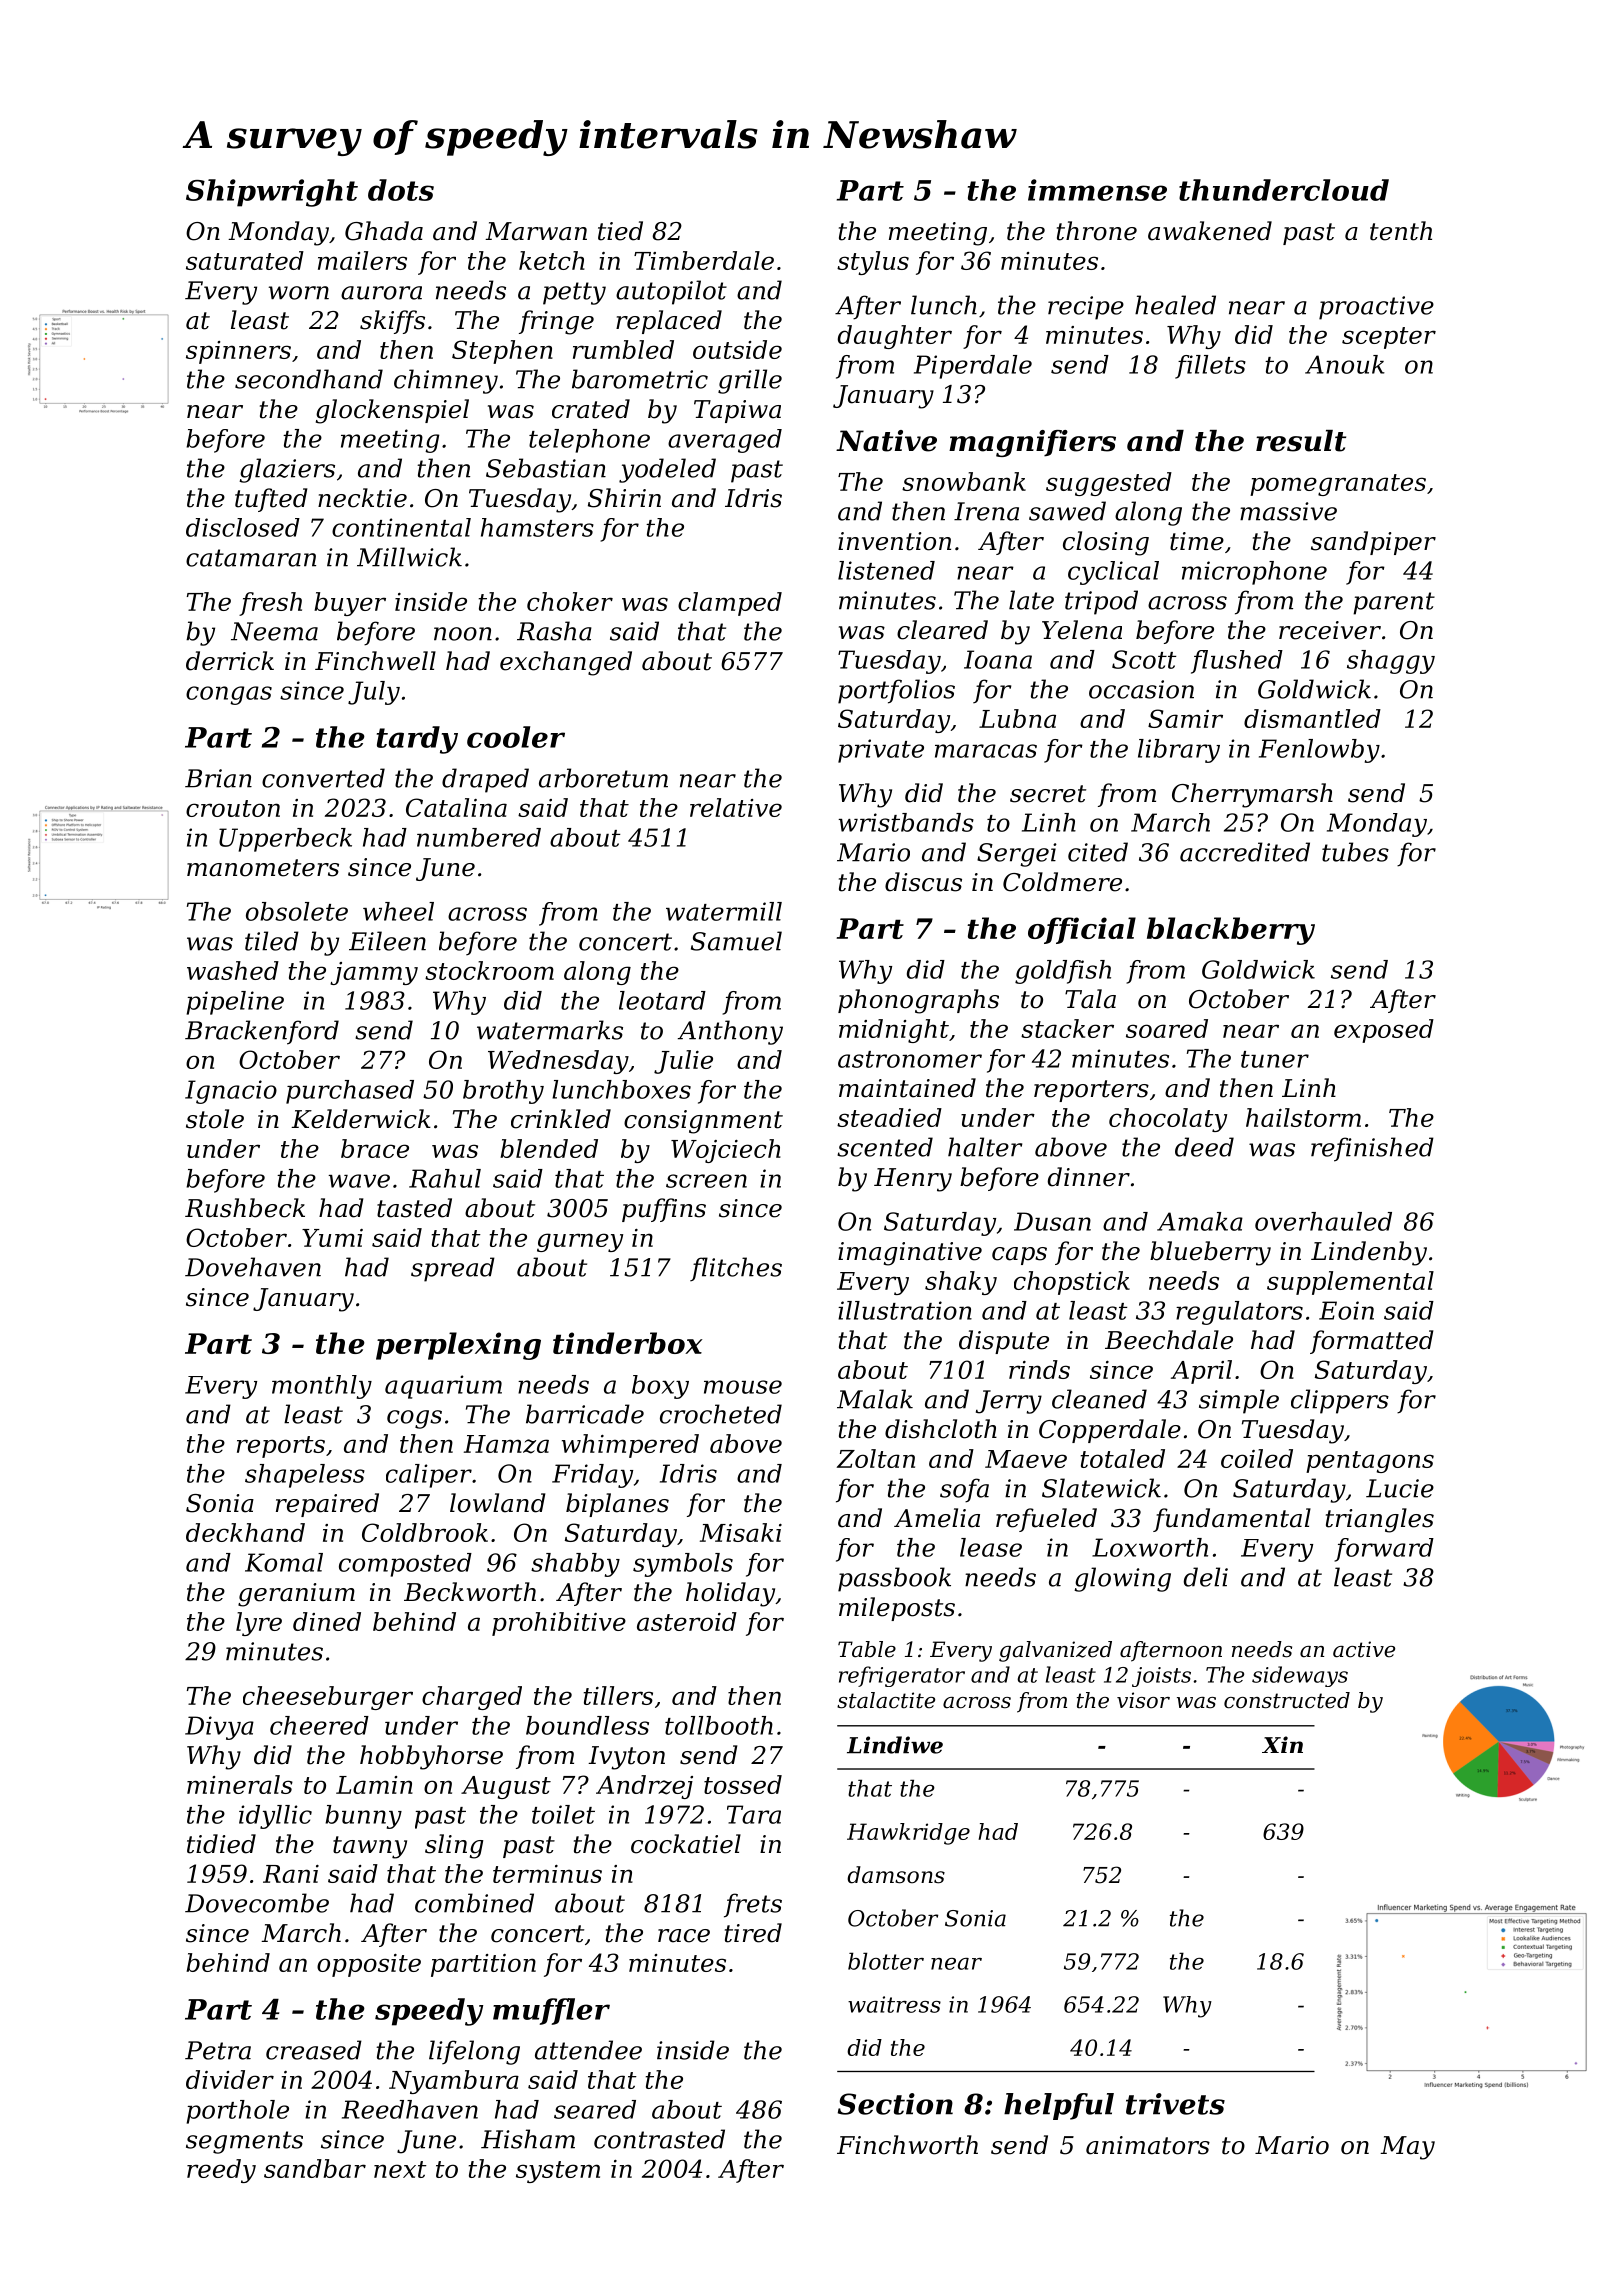 This screenshot has width=1620, height=2292. What do you see at coordinates (991, 1547) in the screenshot?
I see `lease` at bounding box center [991, 1547].
